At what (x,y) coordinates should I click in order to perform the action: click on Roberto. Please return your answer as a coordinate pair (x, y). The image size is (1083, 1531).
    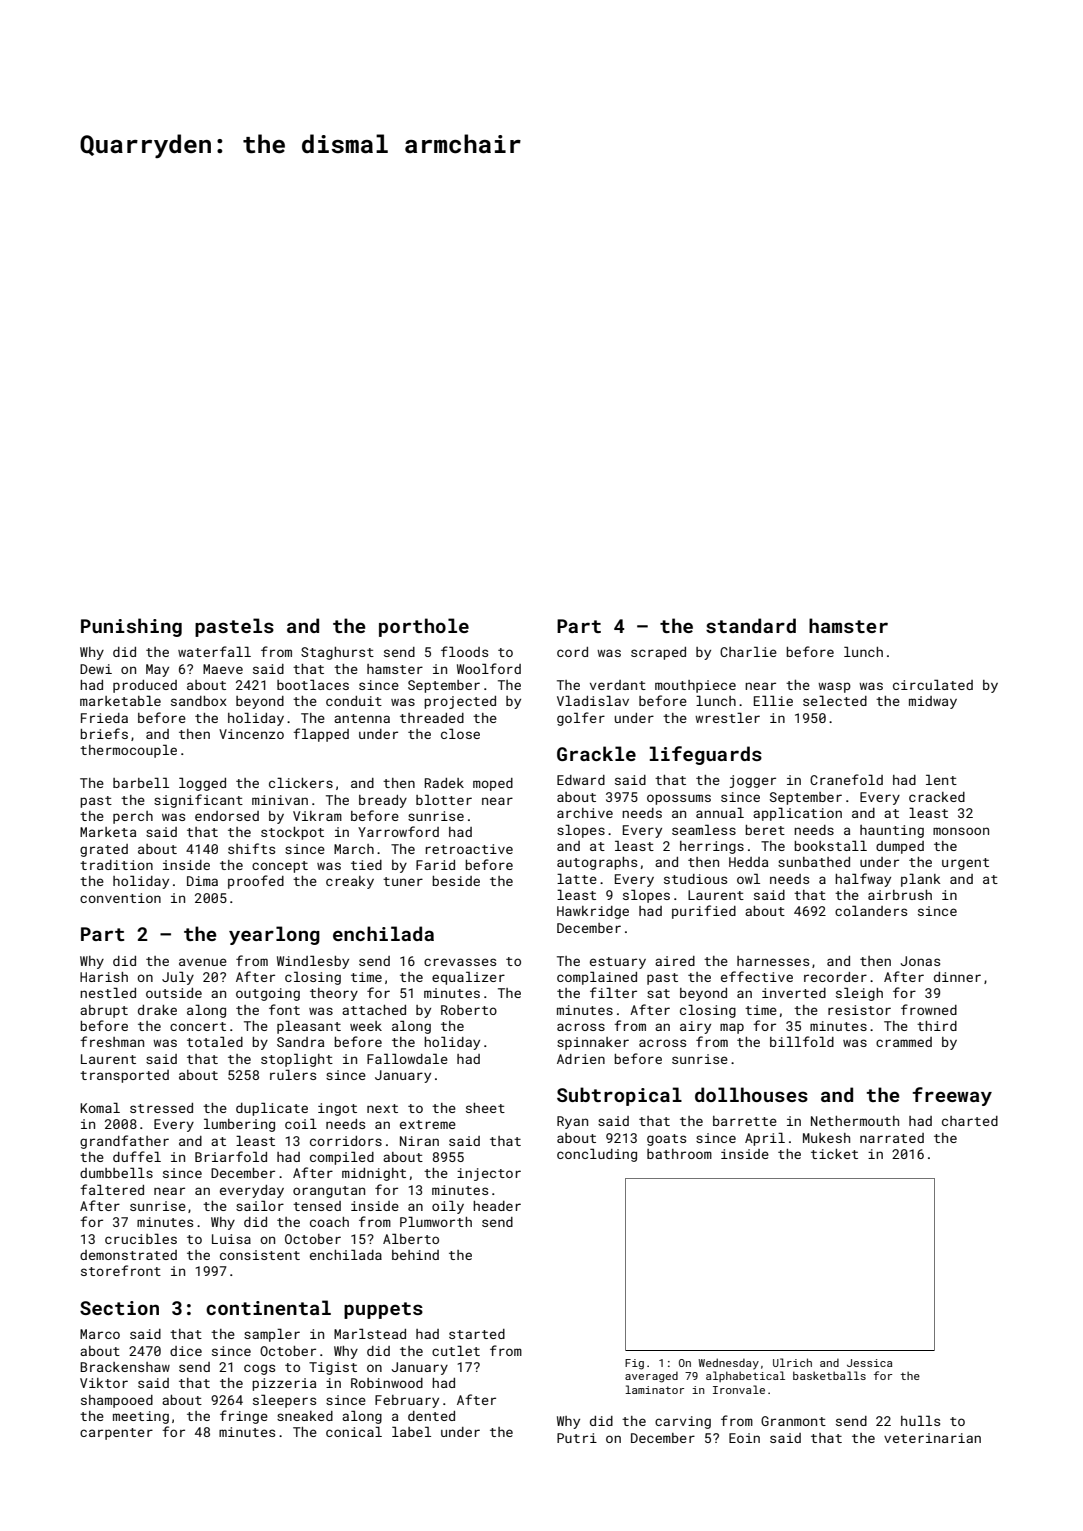
    Looking at the image, I should click on (469, 1010).
